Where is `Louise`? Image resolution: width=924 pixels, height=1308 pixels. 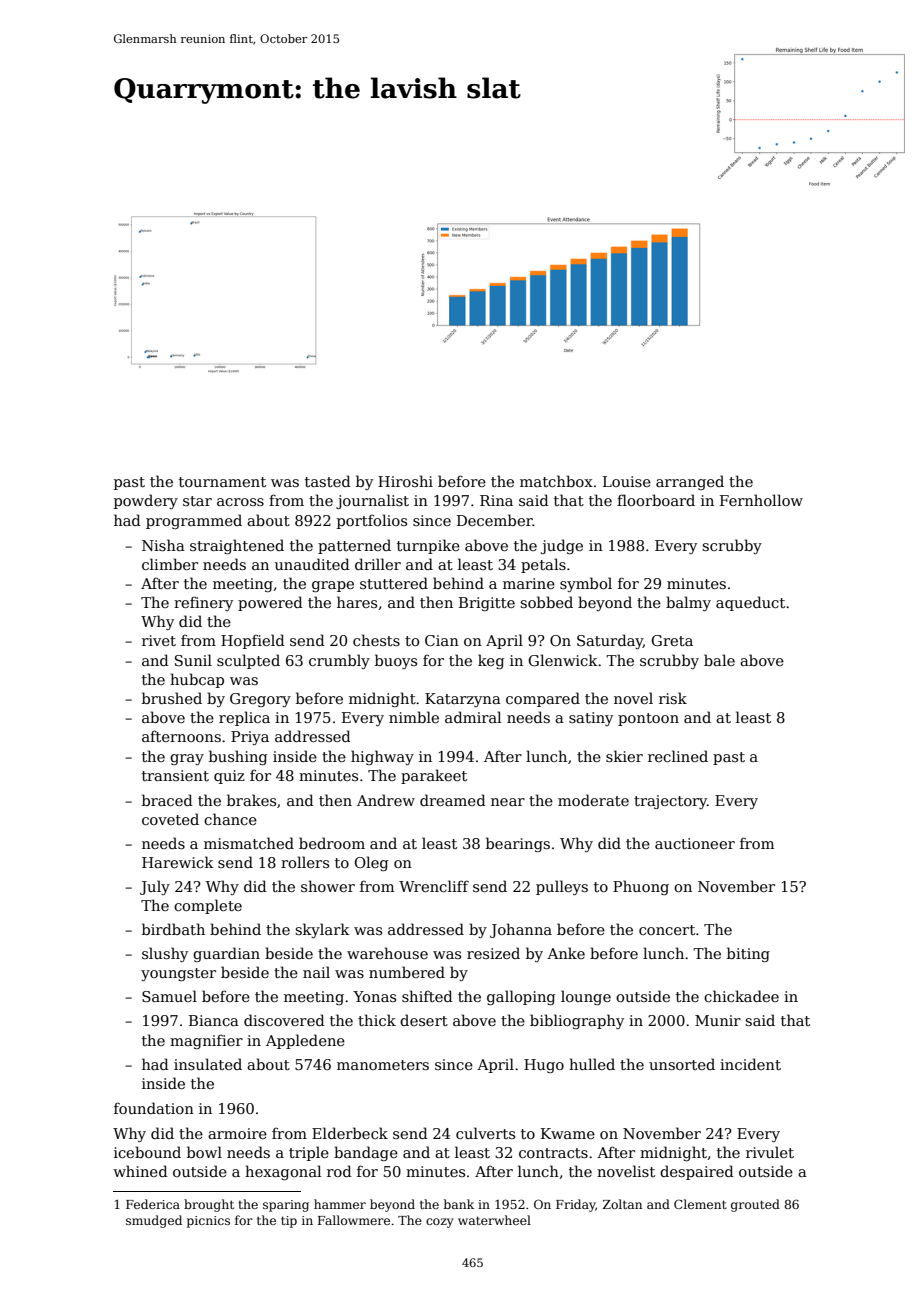 Louise is located at coordinates (627, 481).
